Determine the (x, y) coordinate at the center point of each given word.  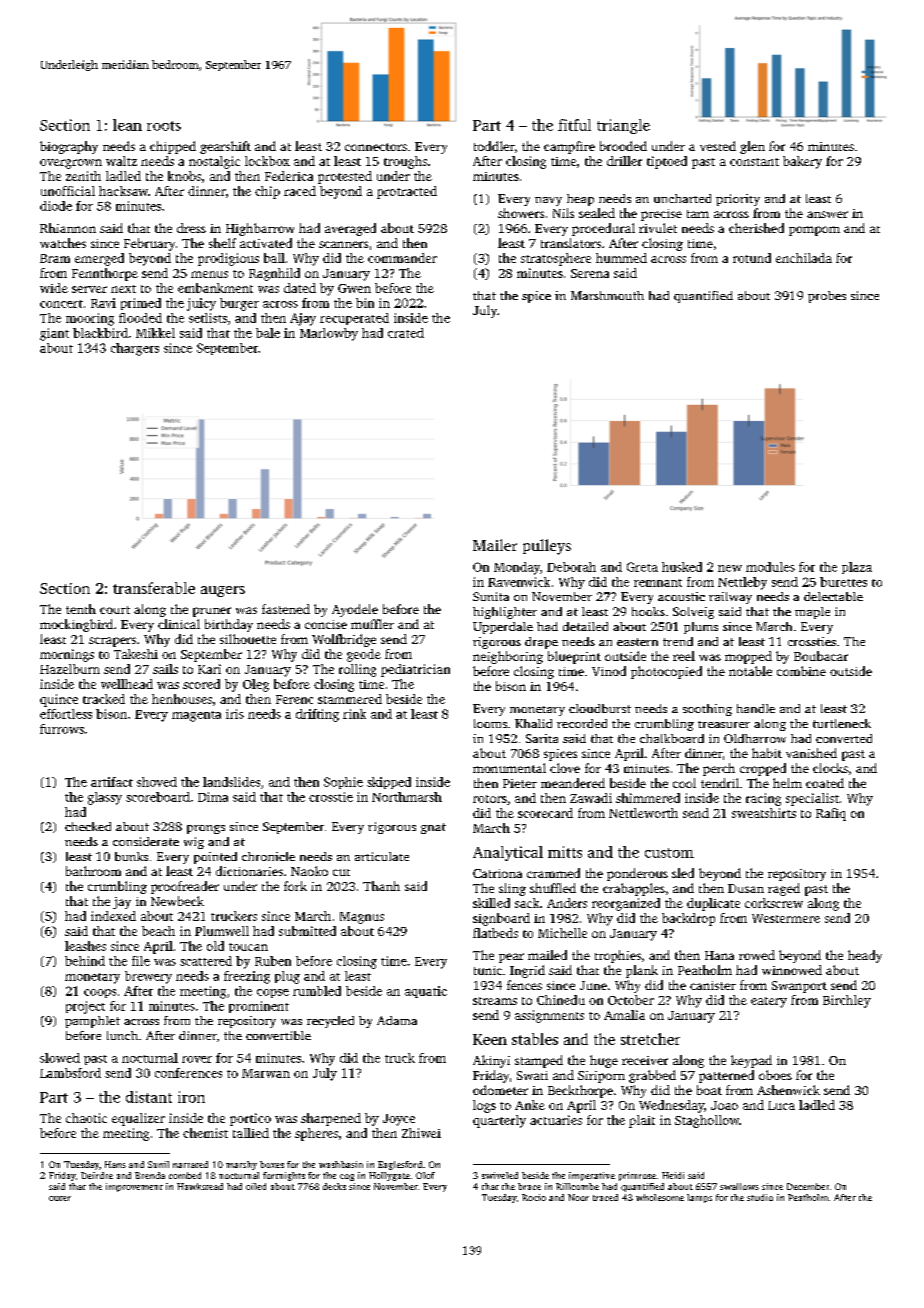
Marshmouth (607, 295)
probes (827, 297)
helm (787, 783)
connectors (376, 147)
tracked (104, 699)
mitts (565, 852)
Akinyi (491, 1061)
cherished (756, 228)
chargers (135, 349)
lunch (122, 1035)
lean (127, 125)
